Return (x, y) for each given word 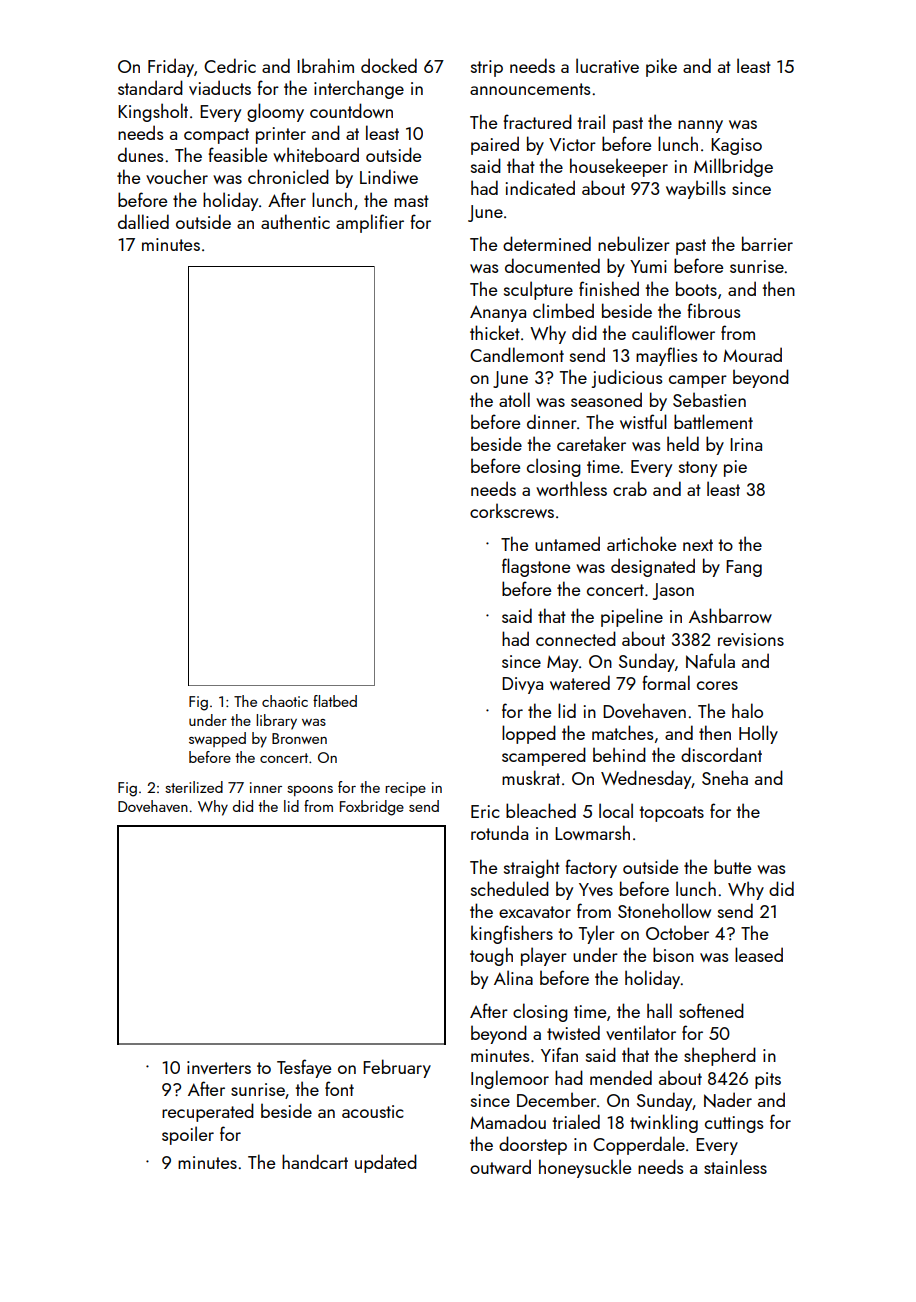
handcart (315, 1161)
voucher (177, 176)
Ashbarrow (730, 615)
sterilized (194, 787)
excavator (535, 912)
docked (389, 65)
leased (759, 954)
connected (576, 638)
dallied (143, 221)
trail (591, 121)
